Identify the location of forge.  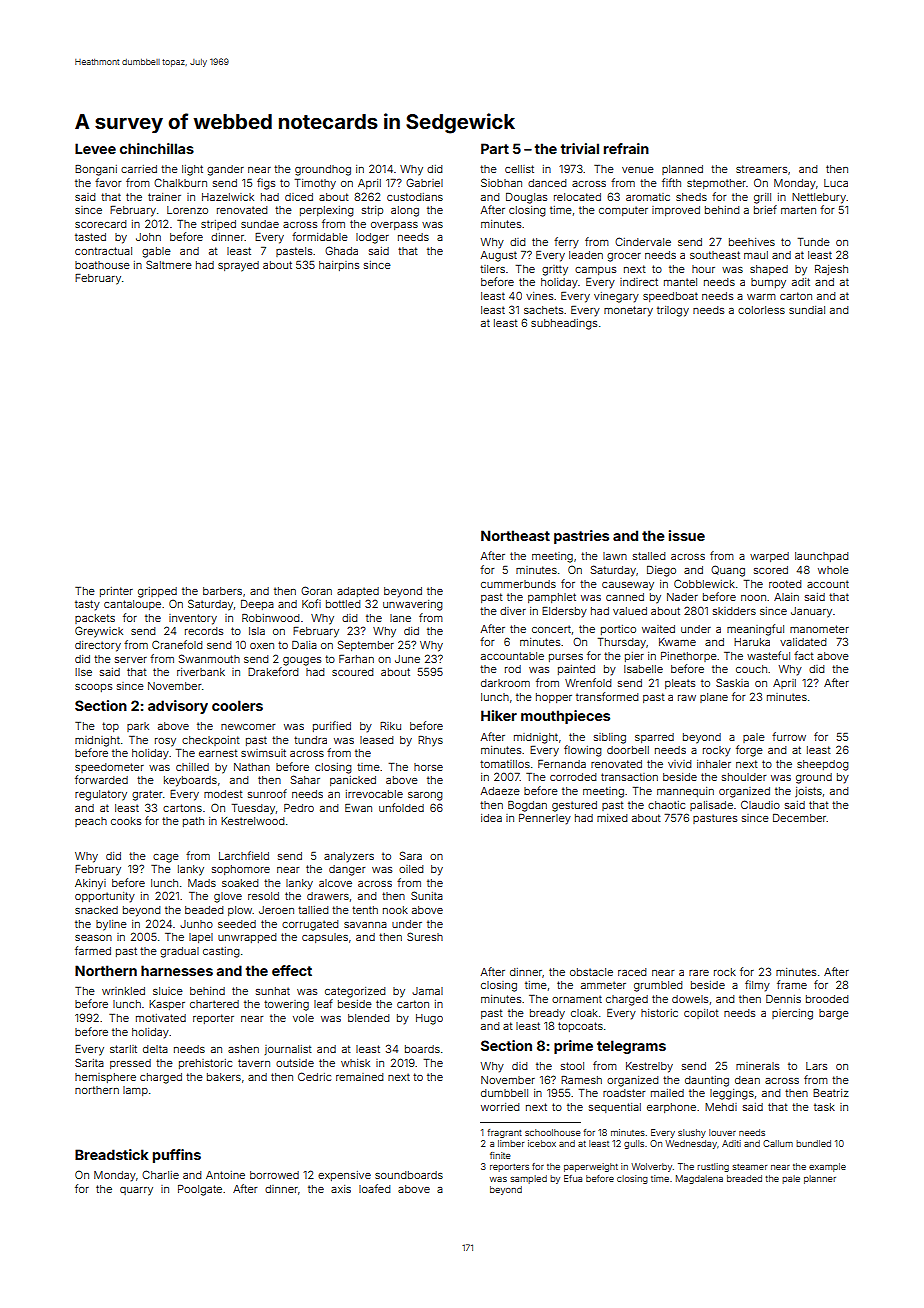
(749, 751).
